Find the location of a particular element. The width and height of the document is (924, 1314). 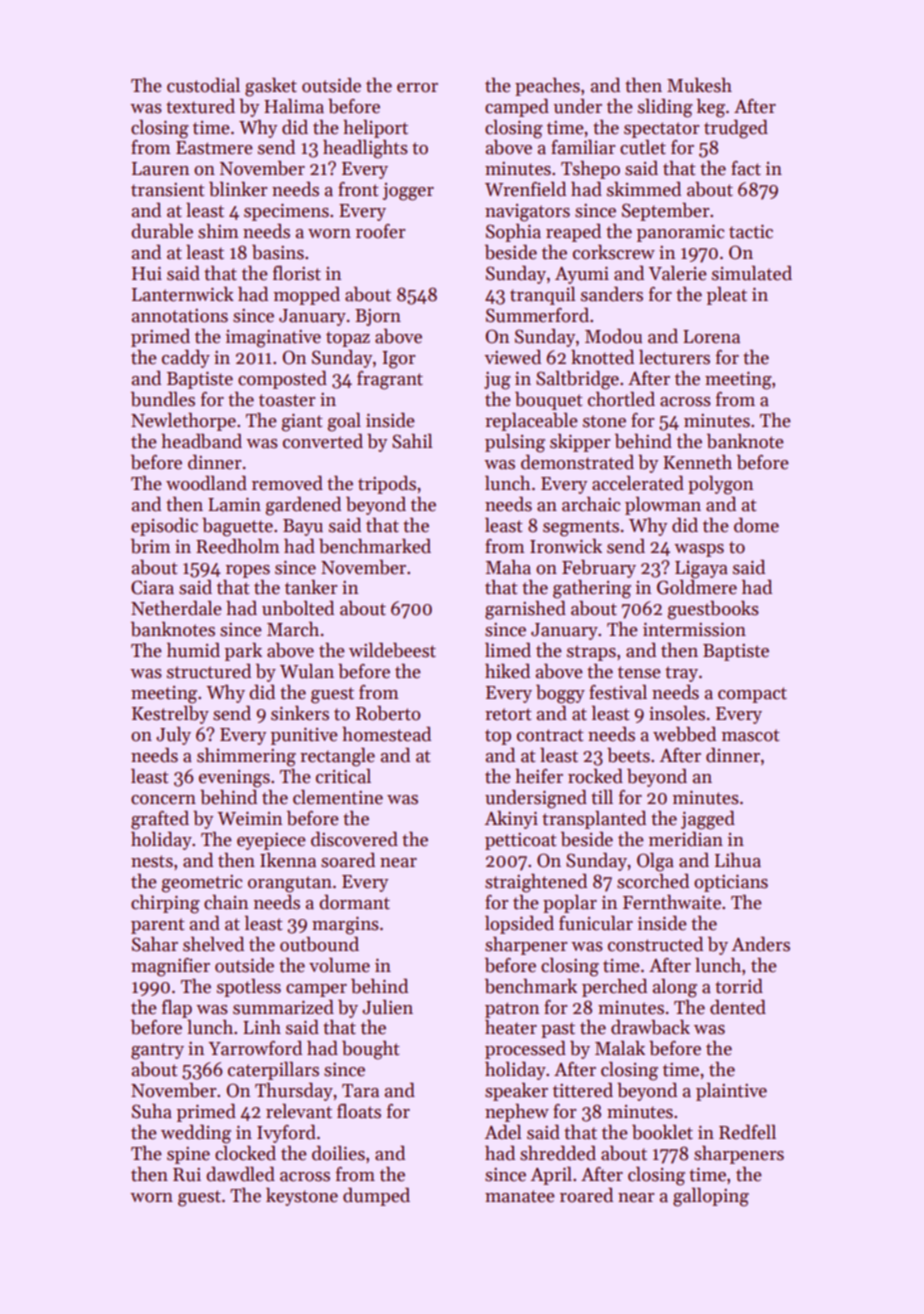

tense is located at coordinates (639, 672).
